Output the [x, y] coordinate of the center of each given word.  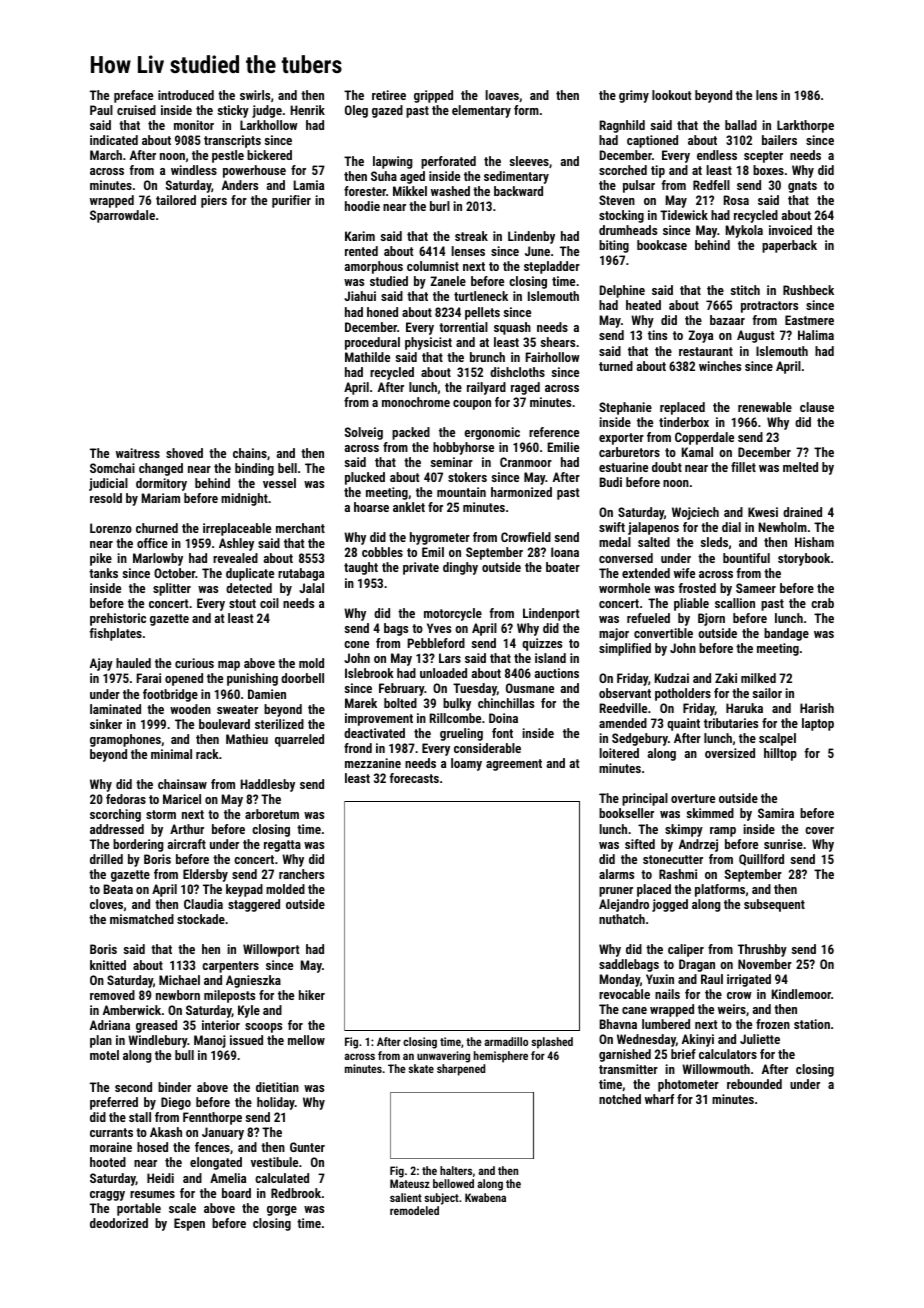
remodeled [414, 1210]
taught [361, 568]
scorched [623, 170]
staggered [254, 905]
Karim [360, 236]
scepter [763, 157]
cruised [136, 110]
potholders [683, 694]
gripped [433, 96]
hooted [108, 1162]
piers [214, 201]
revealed [235, 558]
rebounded [754, 1084]
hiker [312, 995]
